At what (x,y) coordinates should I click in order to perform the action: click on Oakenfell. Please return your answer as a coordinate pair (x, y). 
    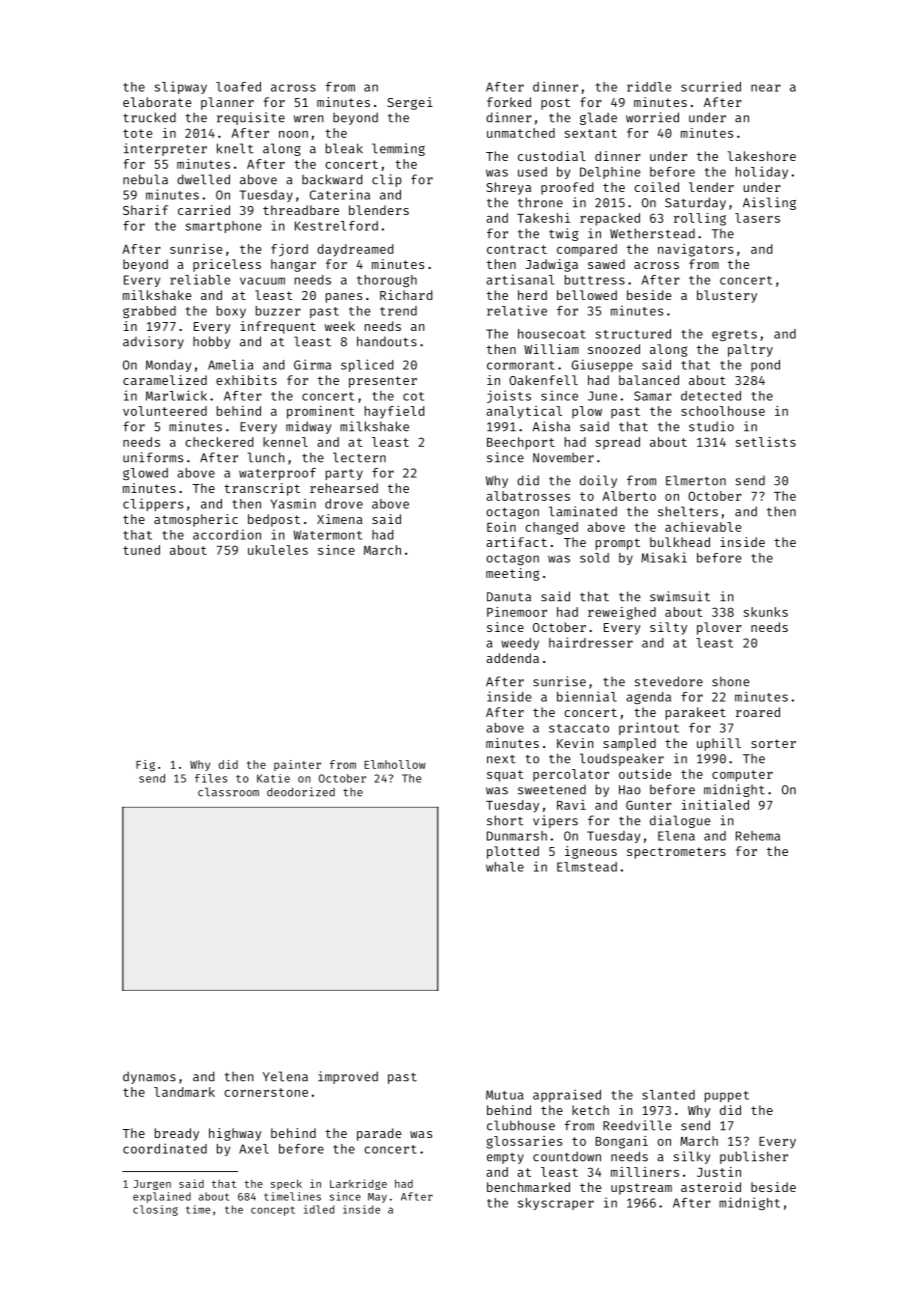
    Looking at the image, I should click on (543, 380).
